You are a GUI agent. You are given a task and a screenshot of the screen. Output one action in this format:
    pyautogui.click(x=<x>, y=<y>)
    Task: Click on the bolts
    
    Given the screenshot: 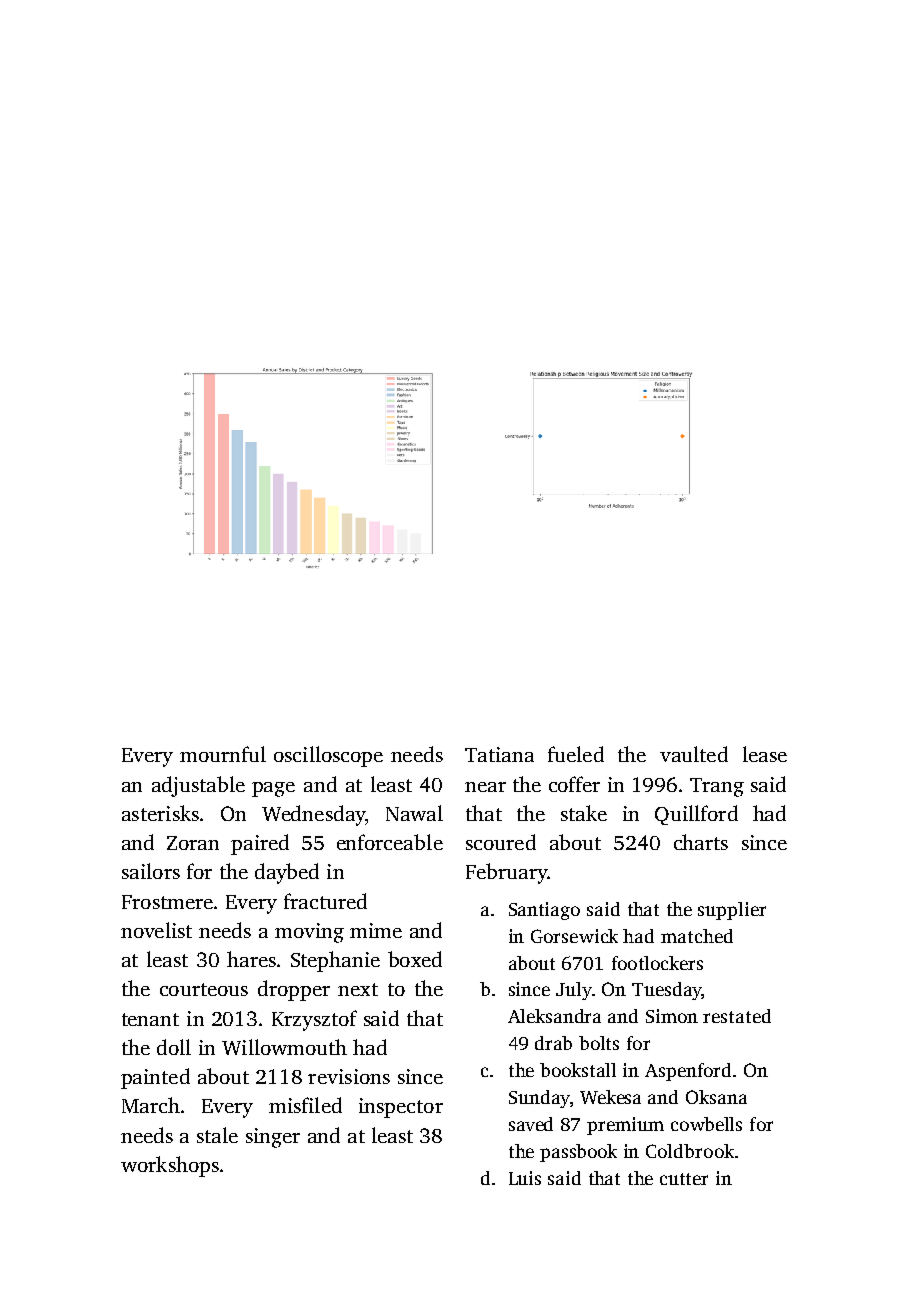 What is the action you would take?
    pyautogui.click(x=599, y=1043)
